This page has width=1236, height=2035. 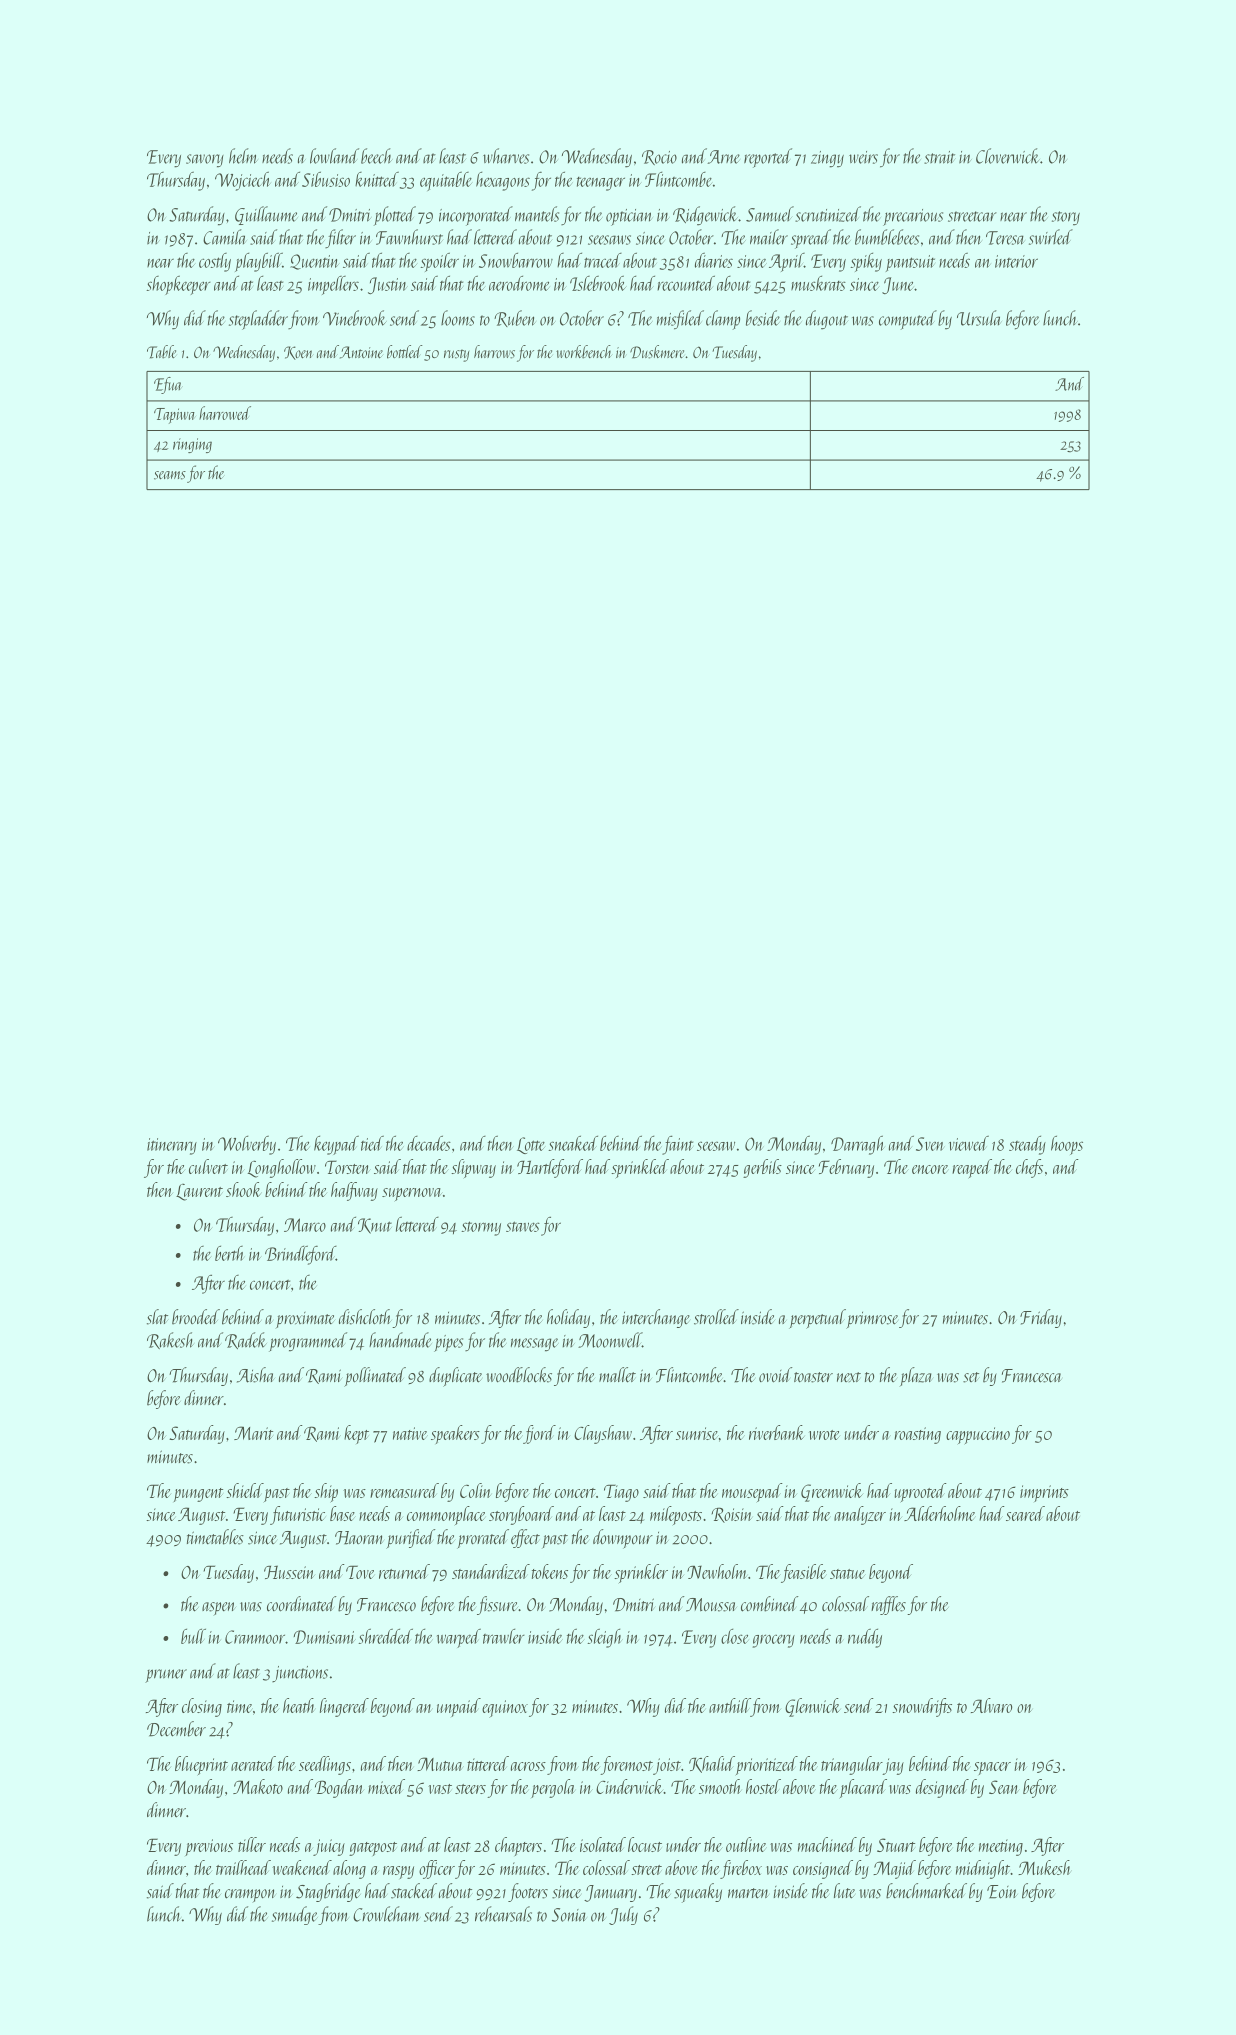 I want to click on purified, so click(x=410, y=1539).
